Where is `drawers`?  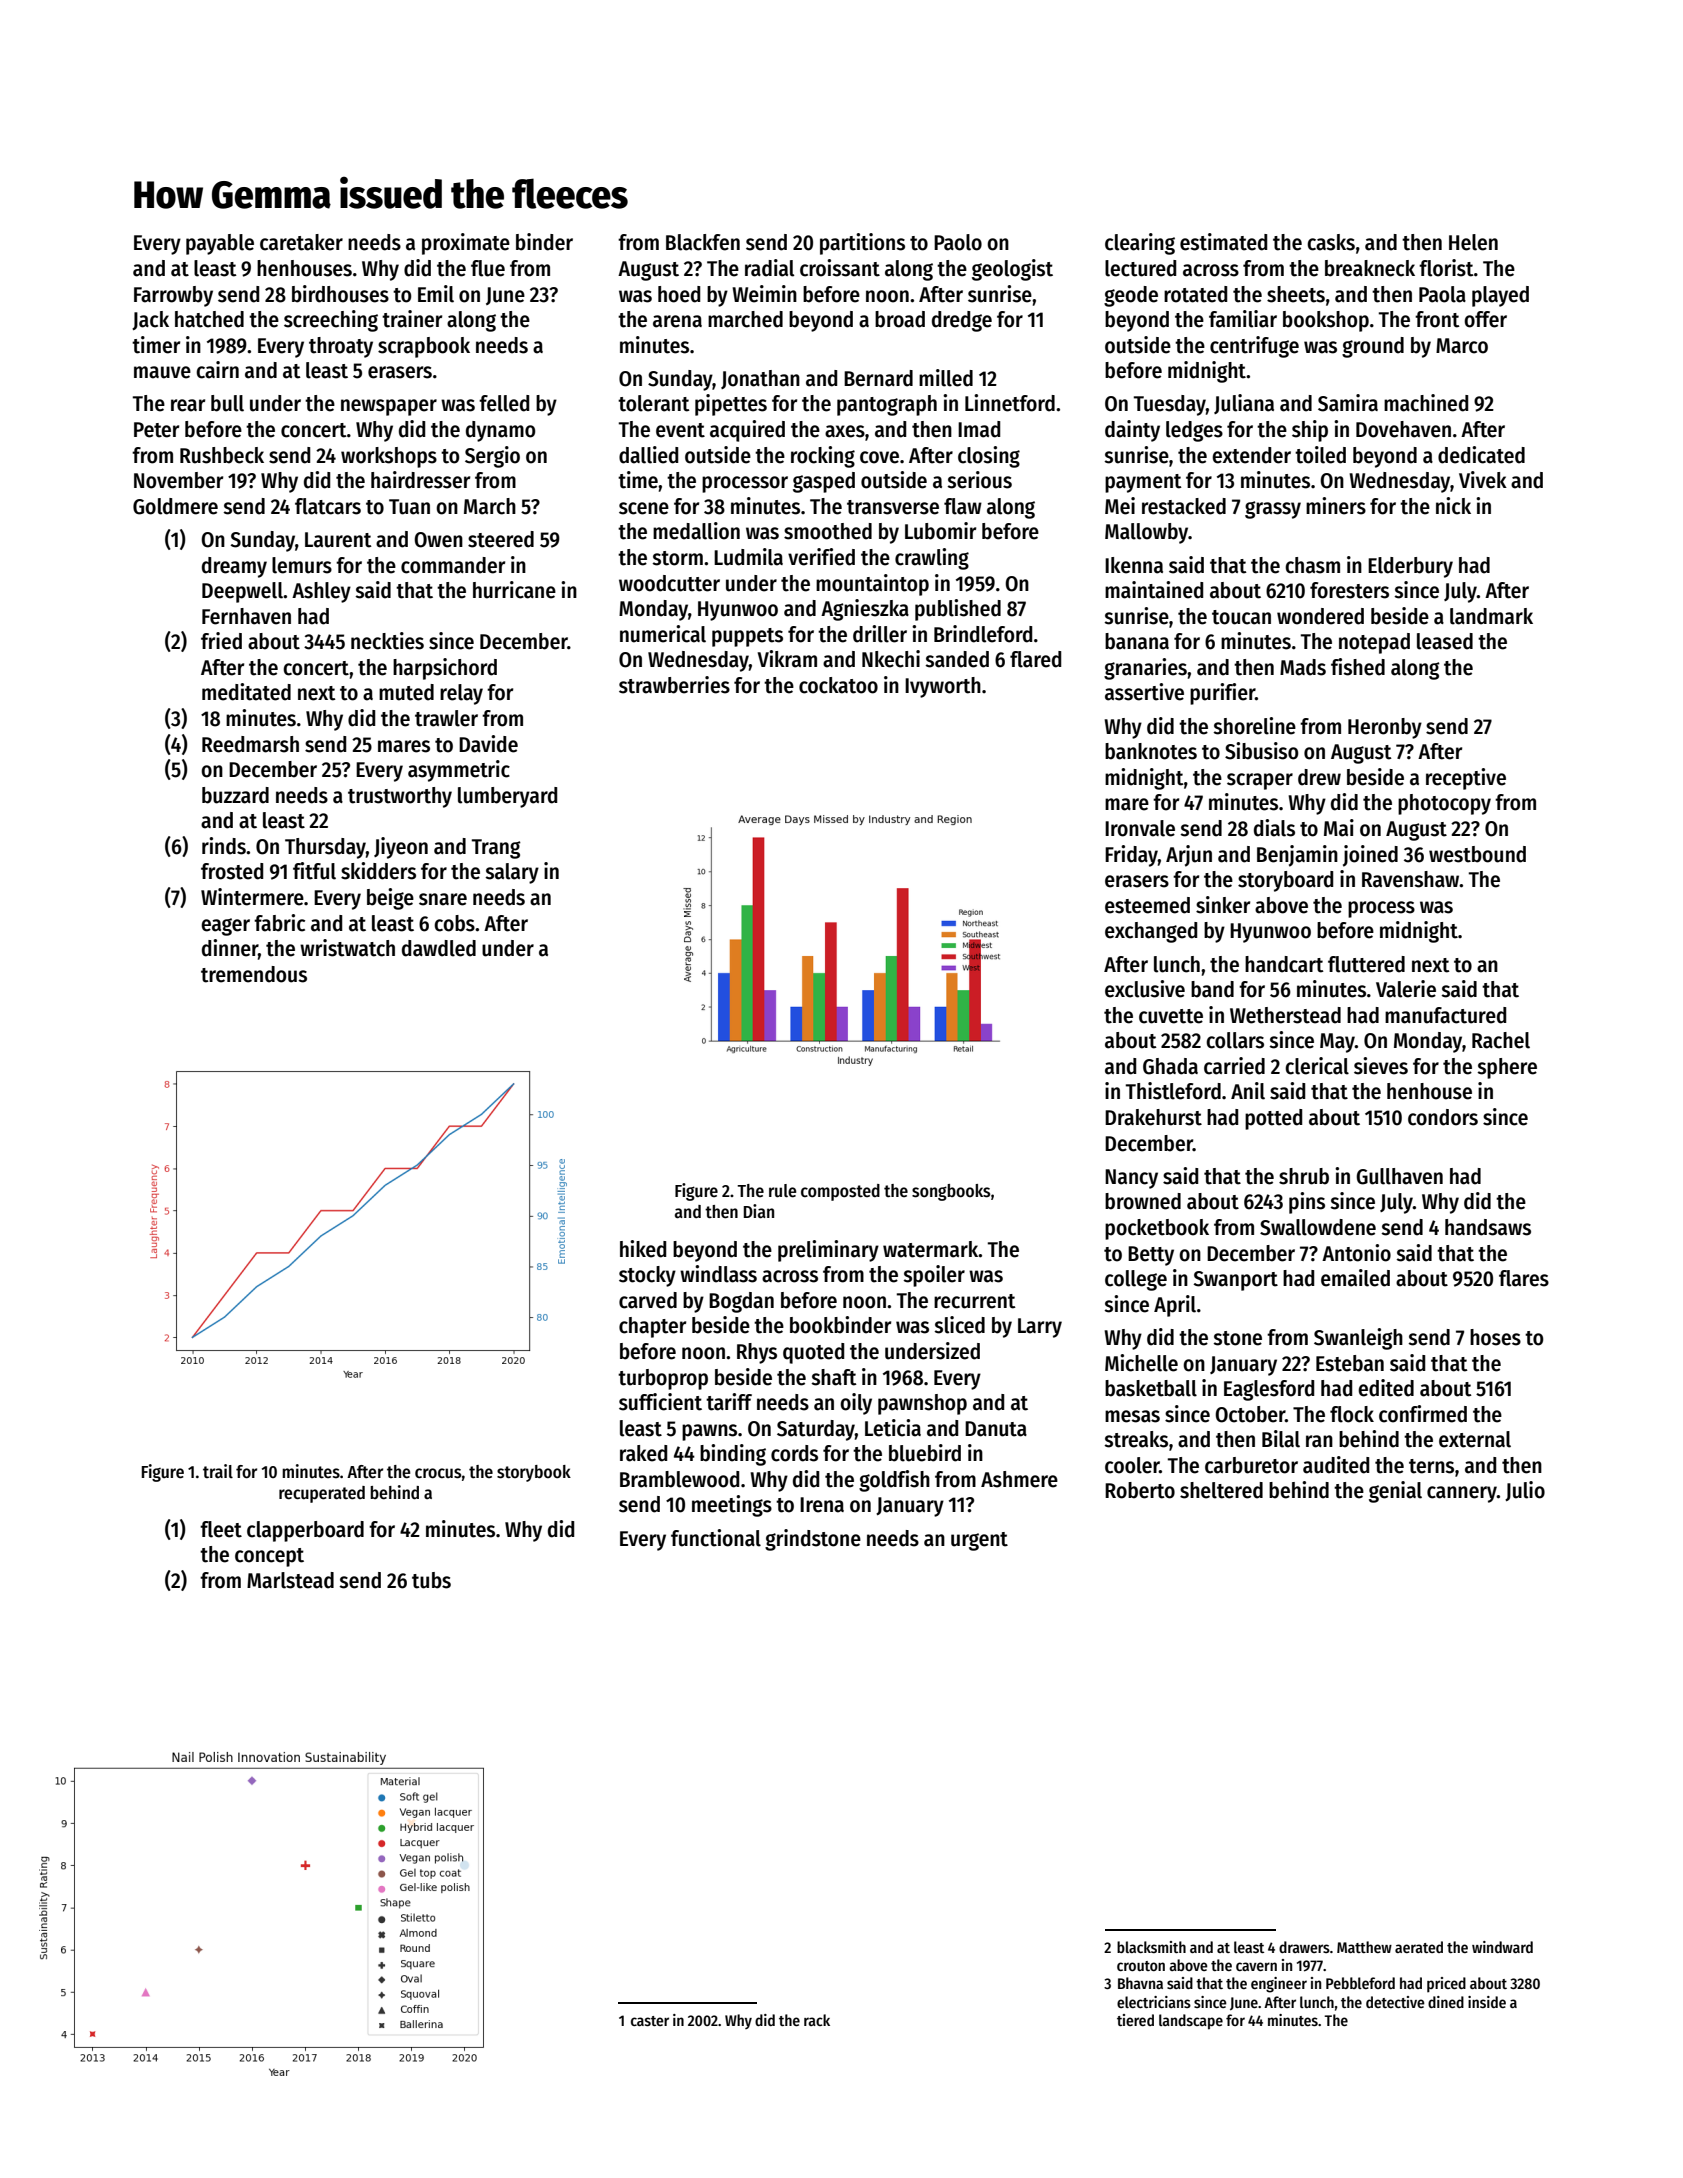 drawers is located at coordinates (1304, 1947).
